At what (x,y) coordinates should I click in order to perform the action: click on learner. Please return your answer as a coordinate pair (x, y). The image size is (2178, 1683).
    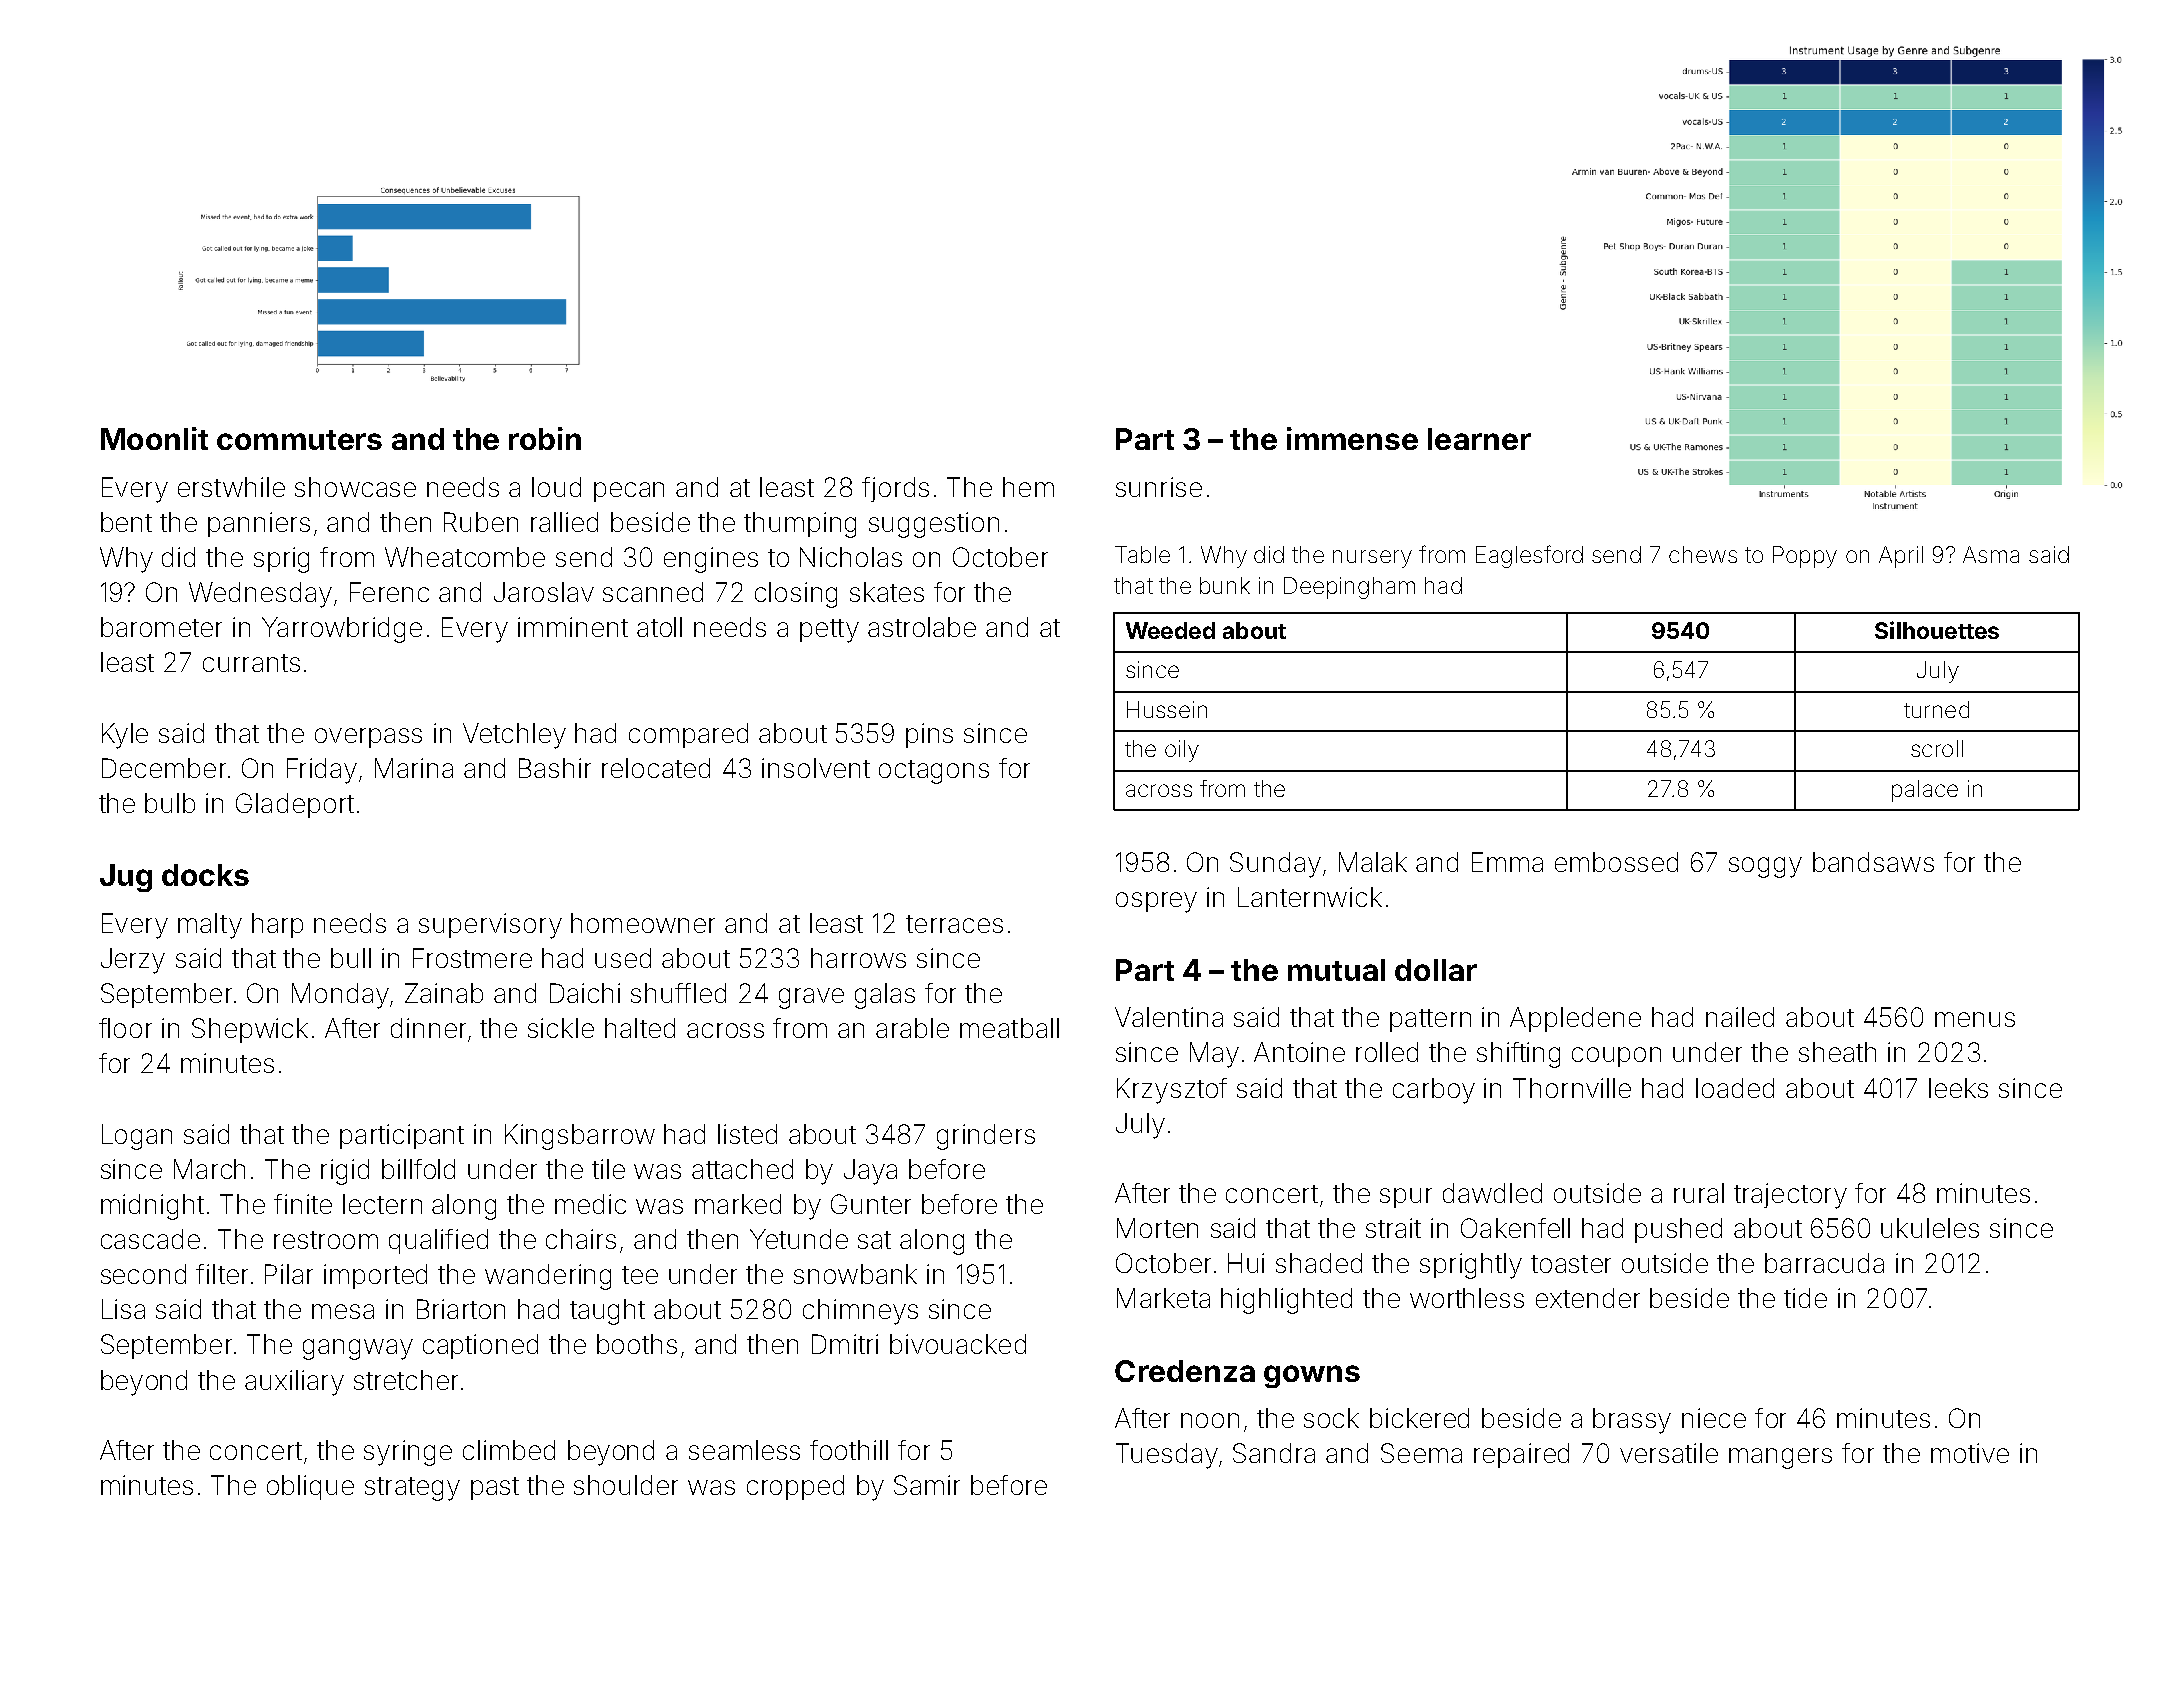
    Looking at the image, I should click on (1479, 439).
